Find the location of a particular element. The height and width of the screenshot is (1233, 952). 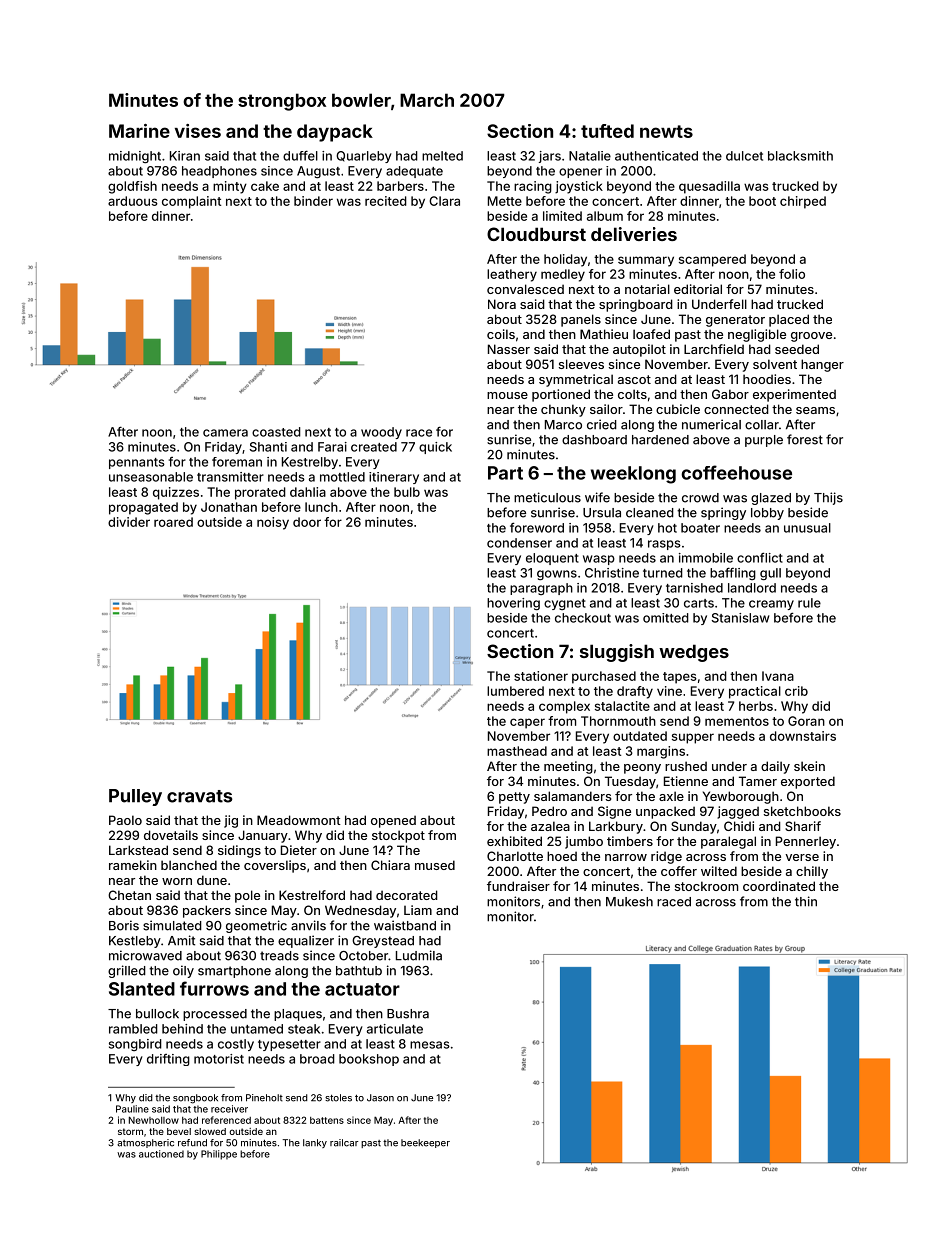

peony is located at coordinates (642, 769).
